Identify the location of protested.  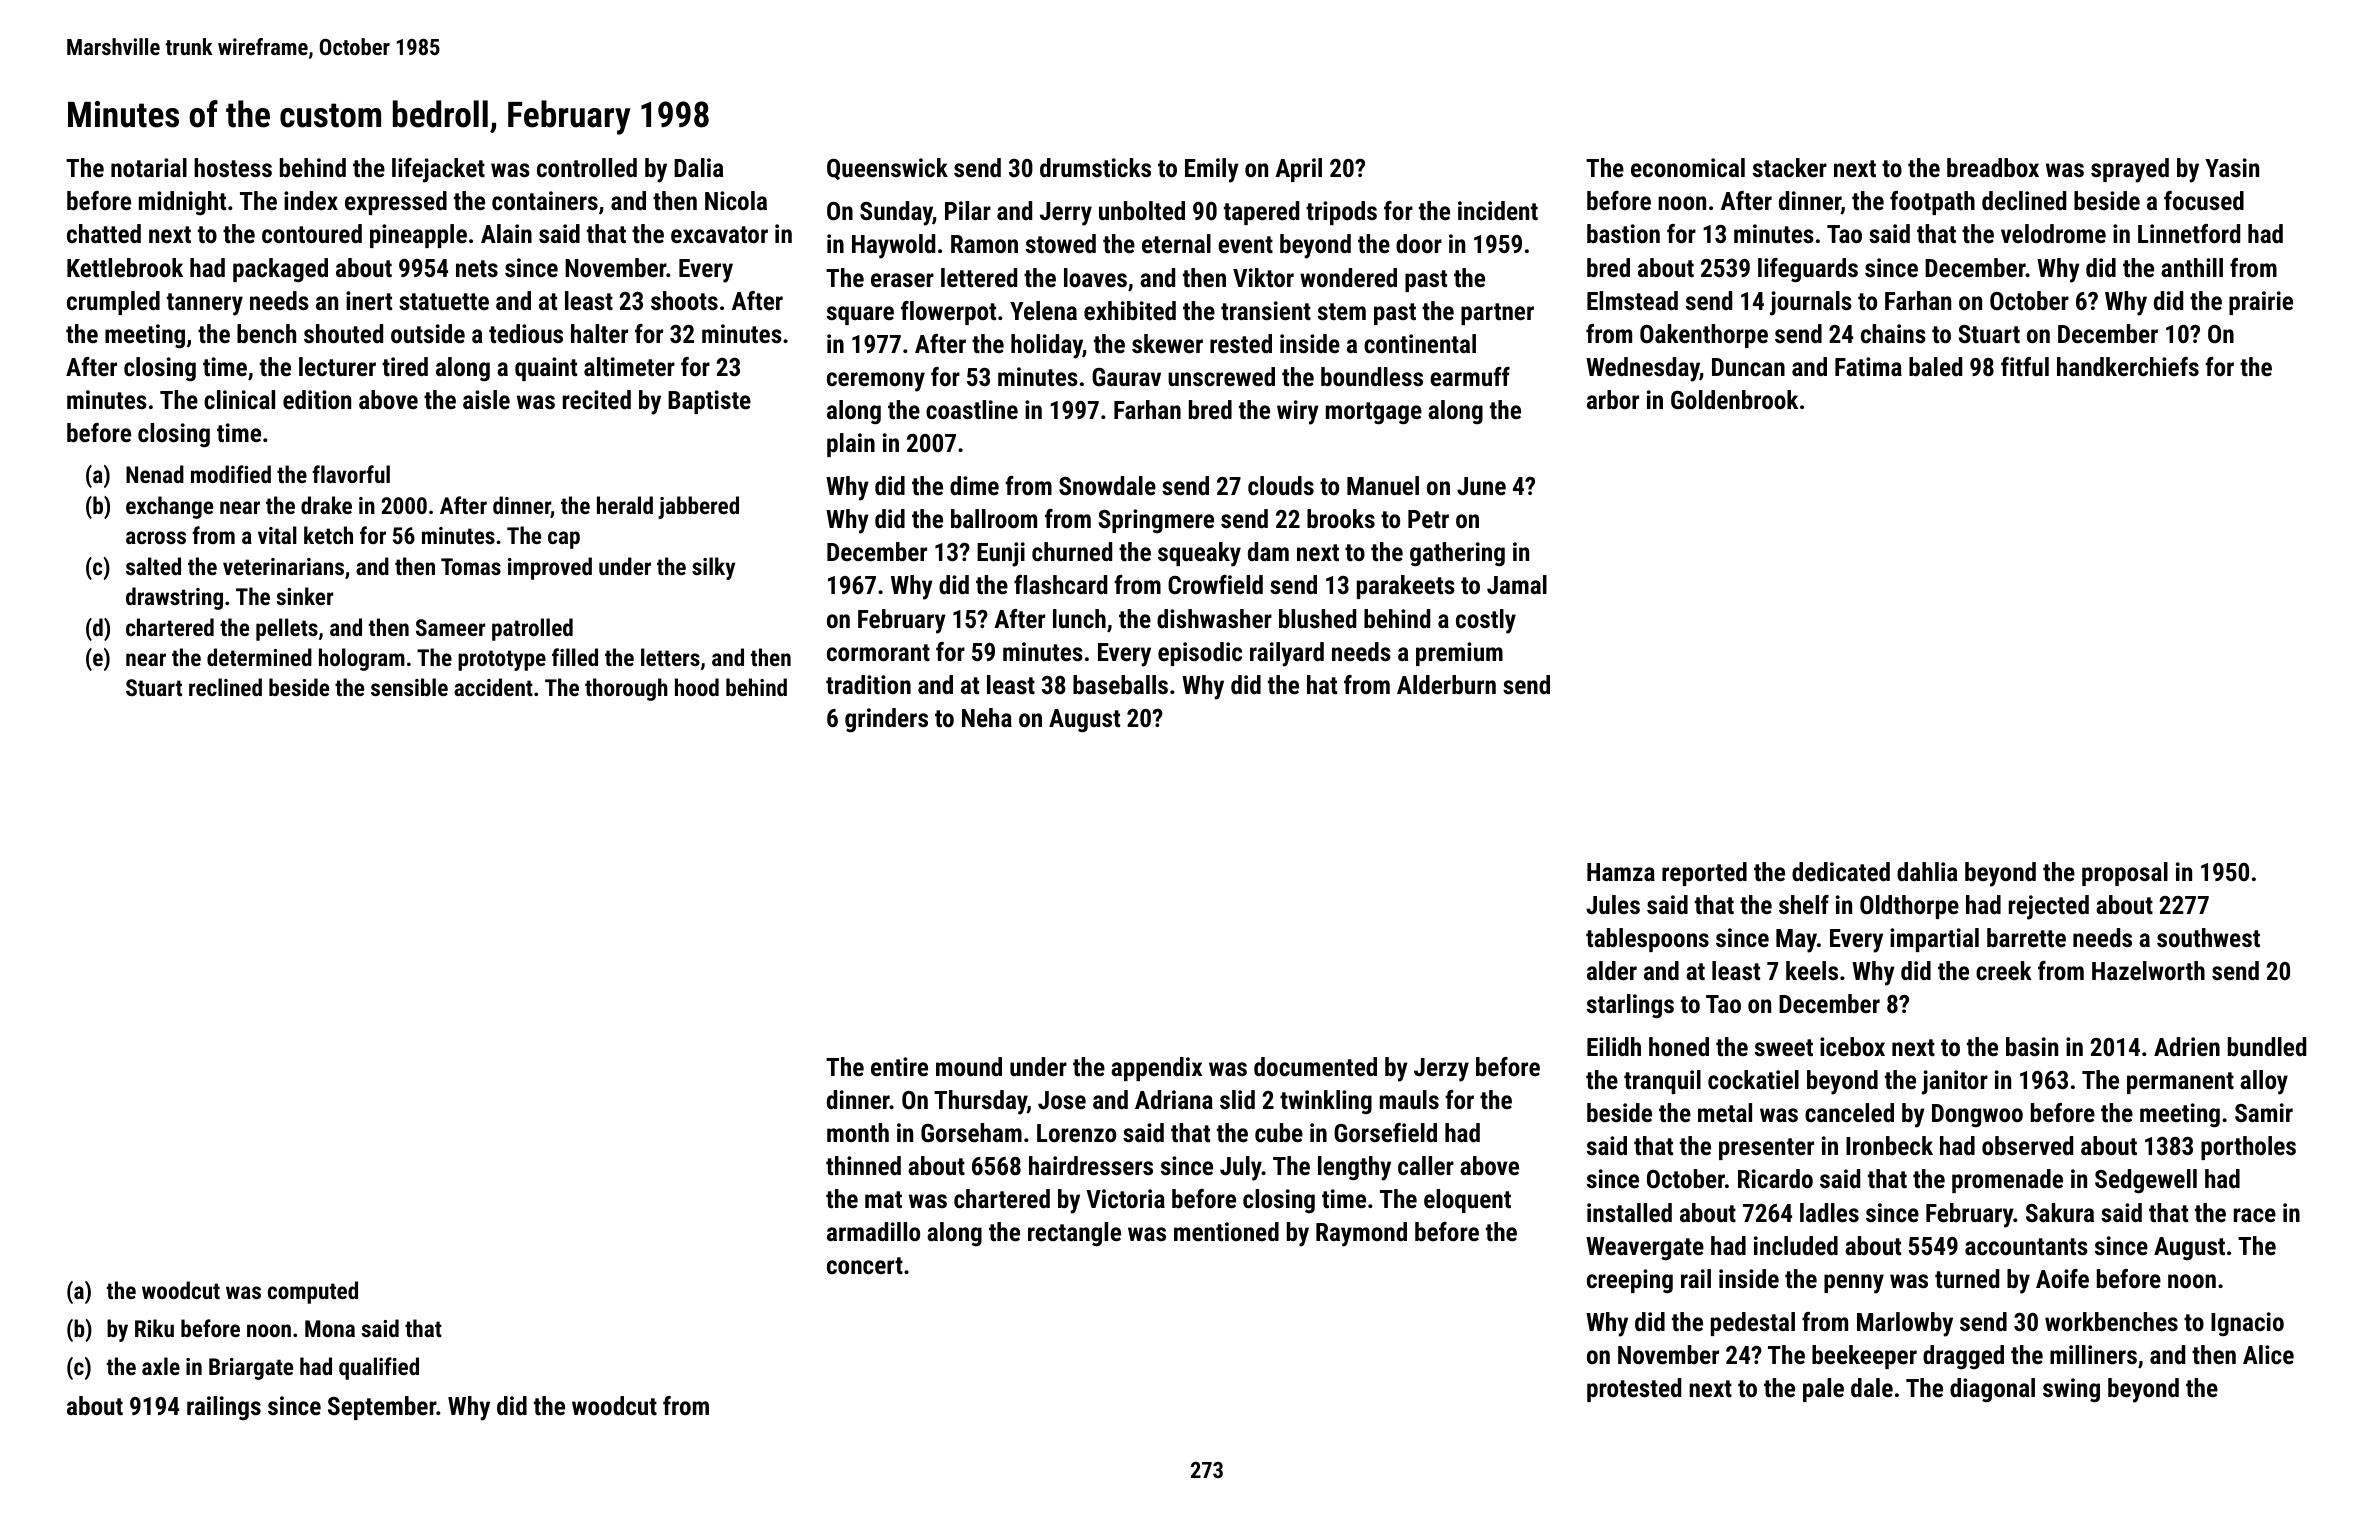
(1634, 1390).
